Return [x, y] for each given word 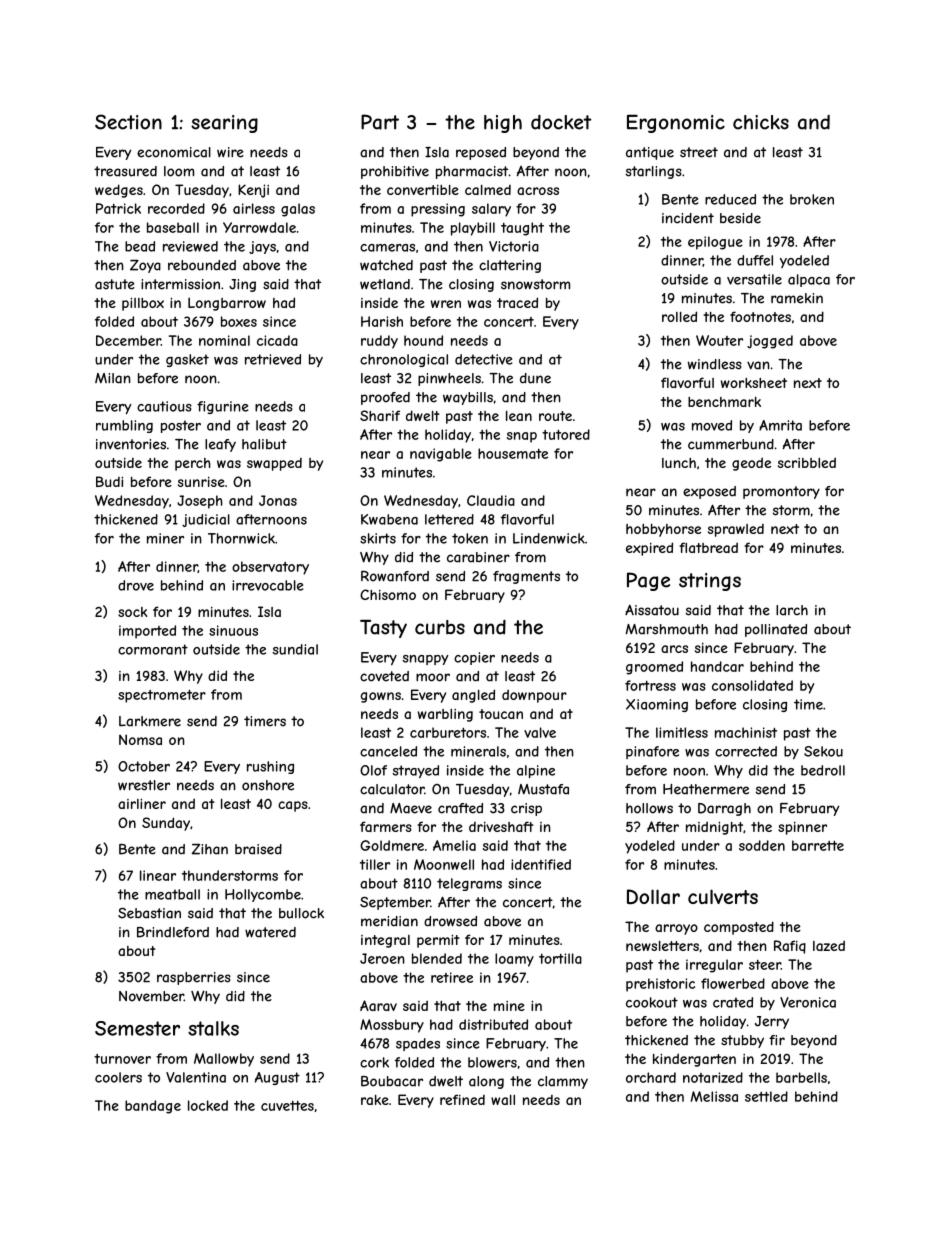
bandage [153, 1107]
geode [751, 464]
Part [380, 122]
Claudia [491, 500]
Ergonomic [676, 123]
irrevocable [267, 585]
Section [128, 122]
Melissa [714, 1096]
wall [503, 1099]
